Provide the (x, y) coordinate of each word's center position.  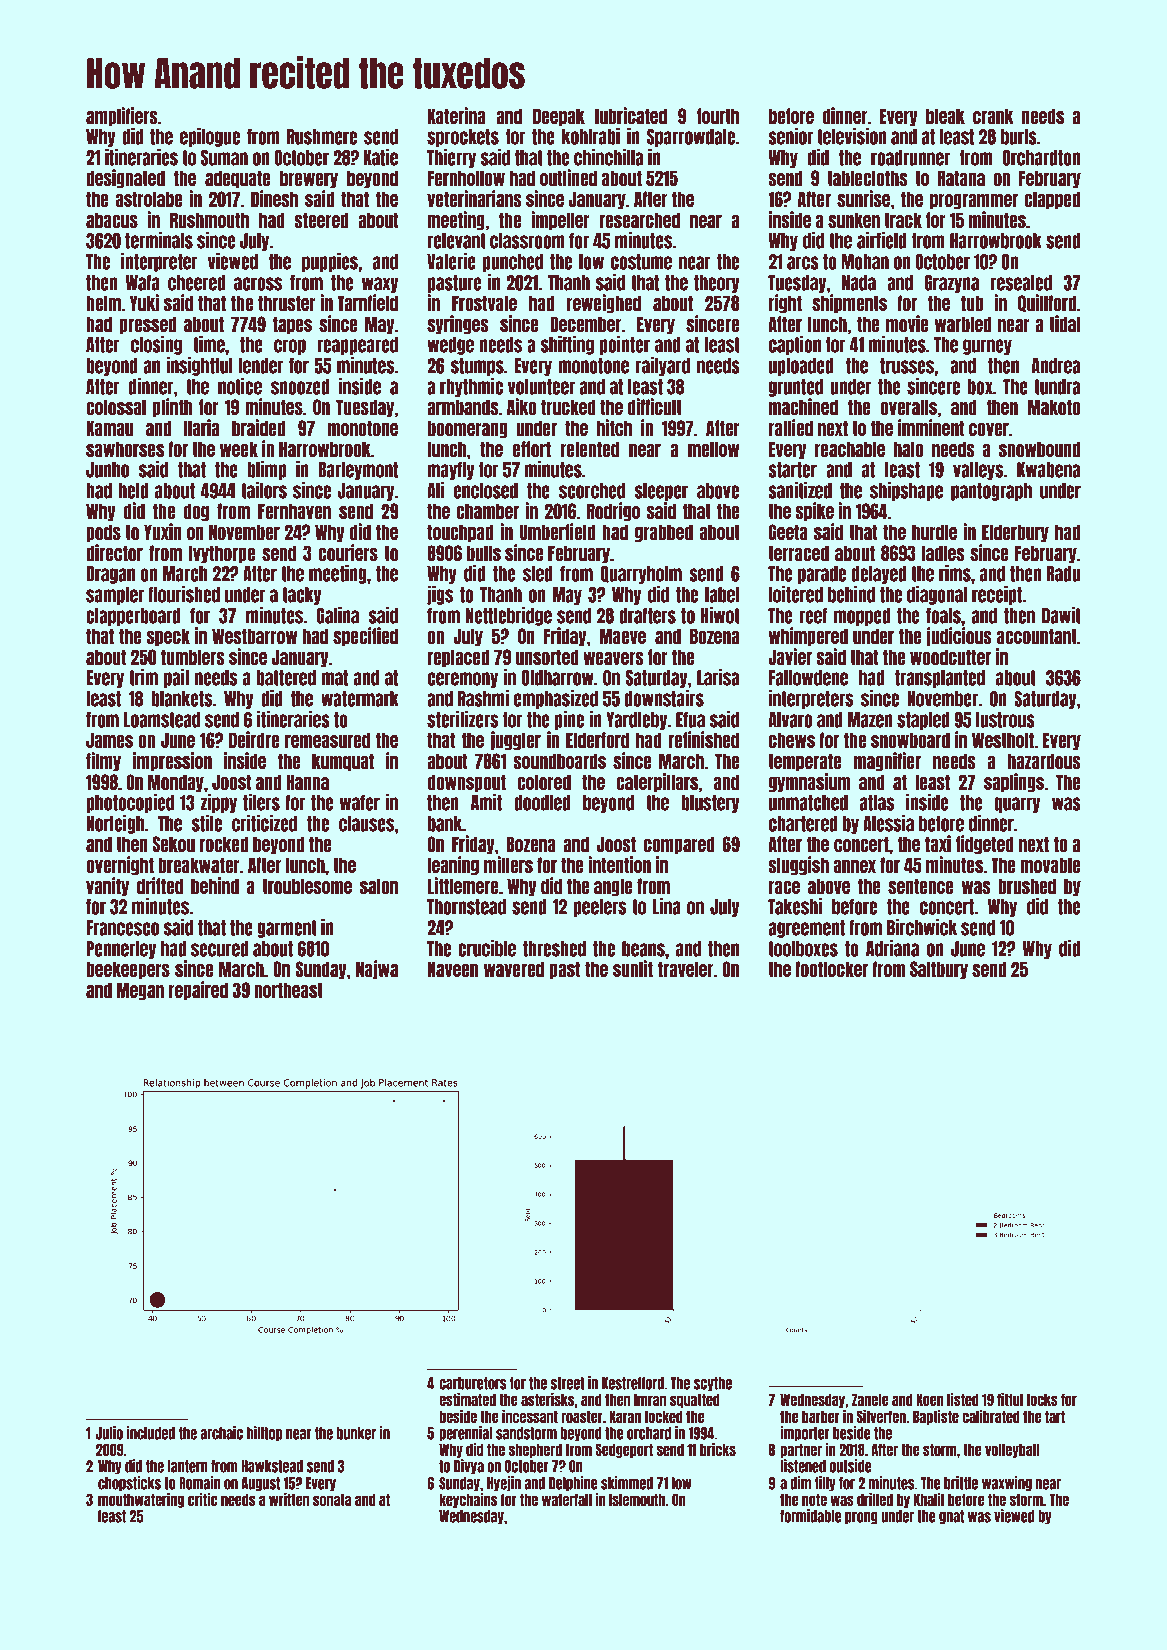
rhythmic (471, 387)
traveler (686, 969)
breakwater (199, 865)
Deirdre (254, 739)
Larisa (718, 677)
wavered (514, 969)
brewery (309, 179)
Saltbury (939, 970)
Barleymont (358, 471)
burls (1019, 137)
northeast (288, 990)
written (289, 1499)
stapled (923, 721)
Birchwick (922, 927)
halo (909, 449)
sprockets (463, 138)
